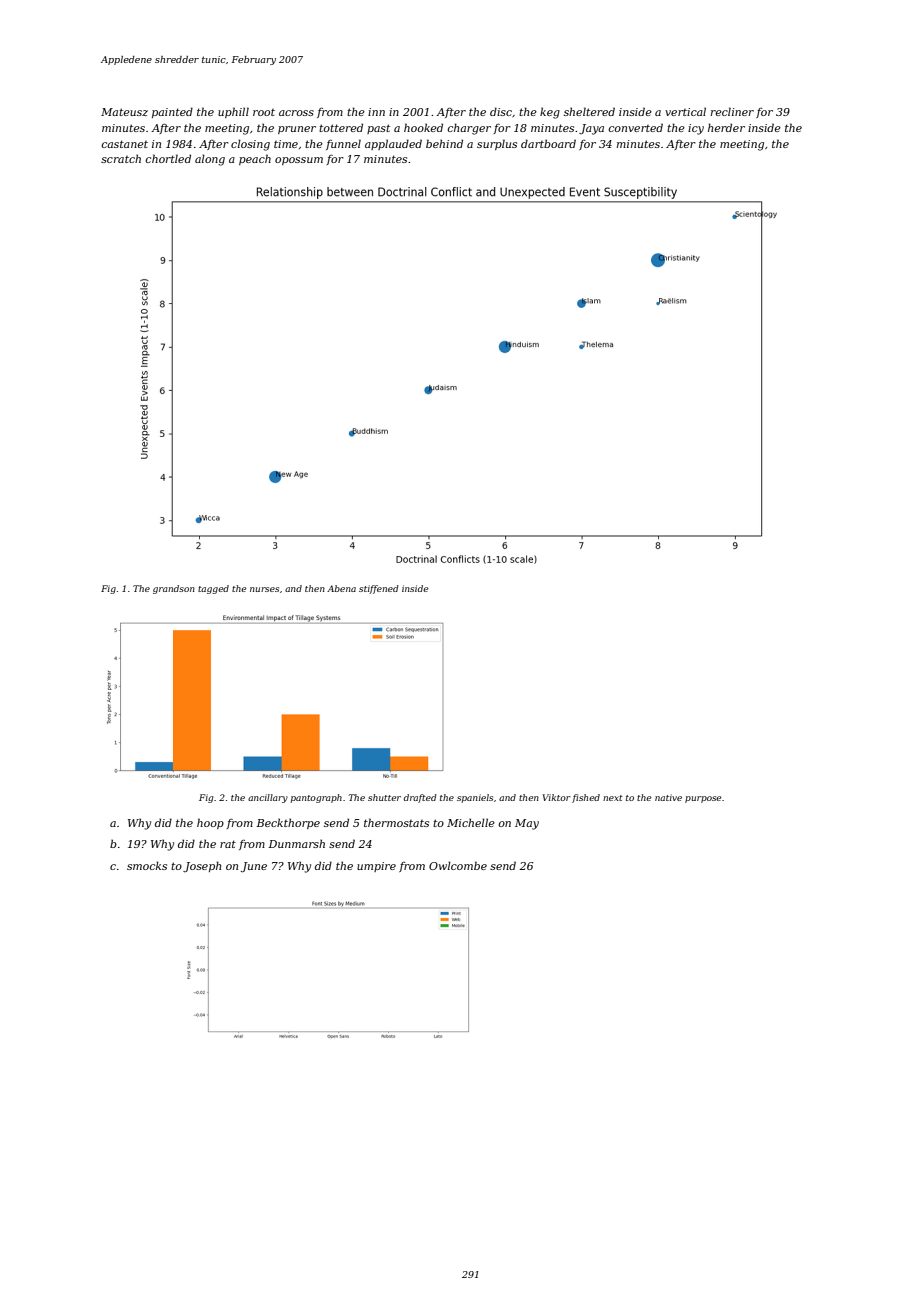 The height and width of the page is (1308, 924). Describe the element at coordinates (174, 589) in the page. I see `grandson` at that location.
